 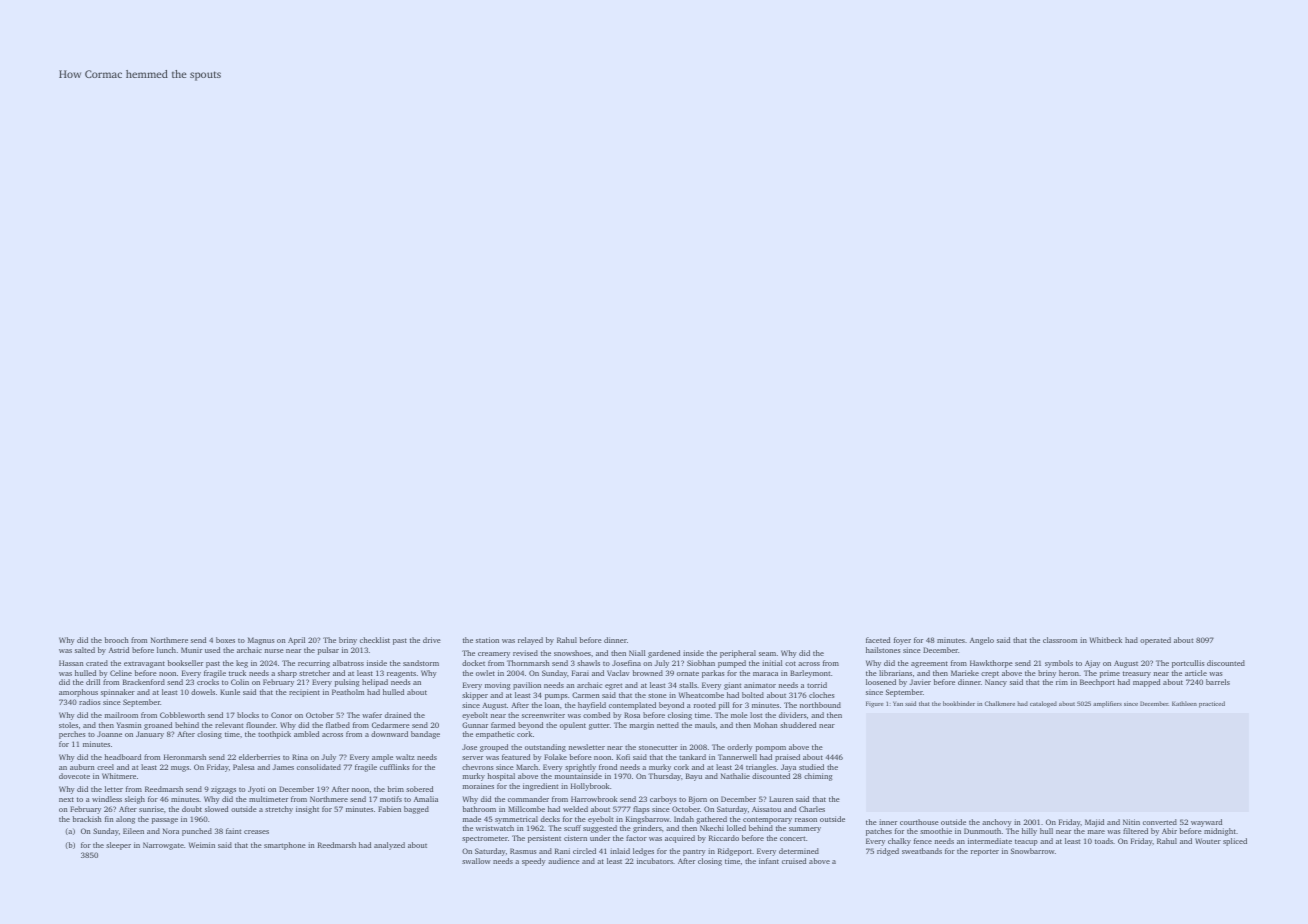 I want to click on bookbinder, so click(x=959, y=703).
